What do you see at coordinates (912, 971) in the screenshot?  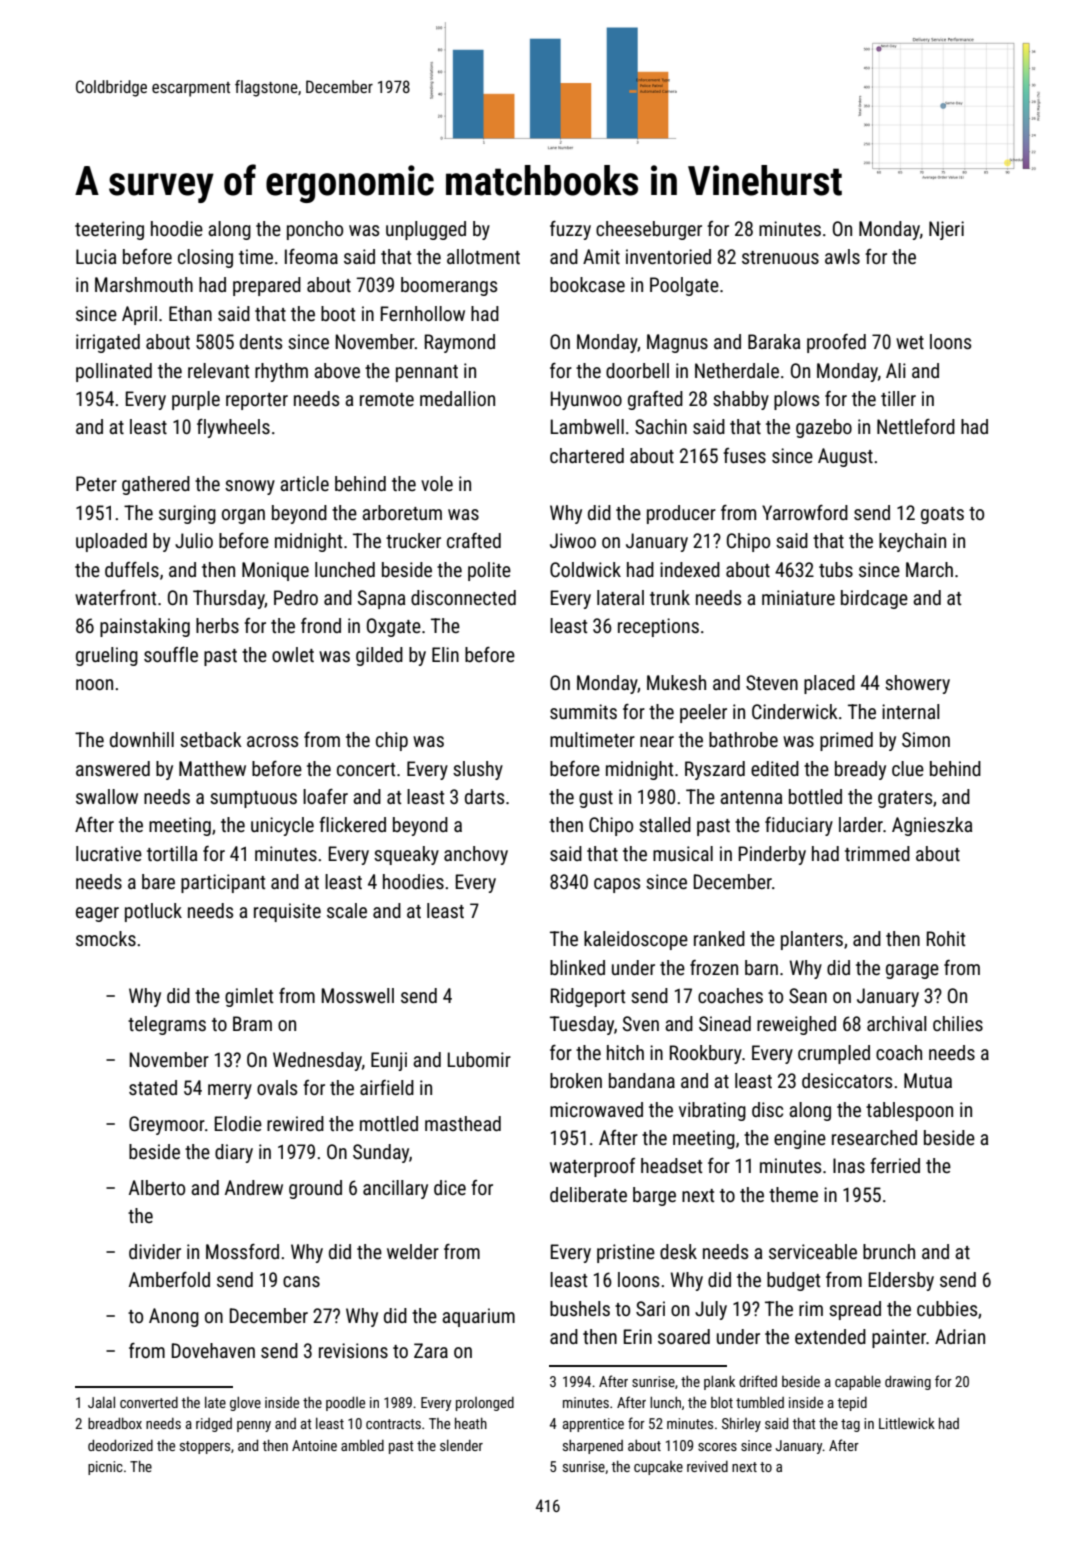 I see `garage` at bounding box center [912, 971].
